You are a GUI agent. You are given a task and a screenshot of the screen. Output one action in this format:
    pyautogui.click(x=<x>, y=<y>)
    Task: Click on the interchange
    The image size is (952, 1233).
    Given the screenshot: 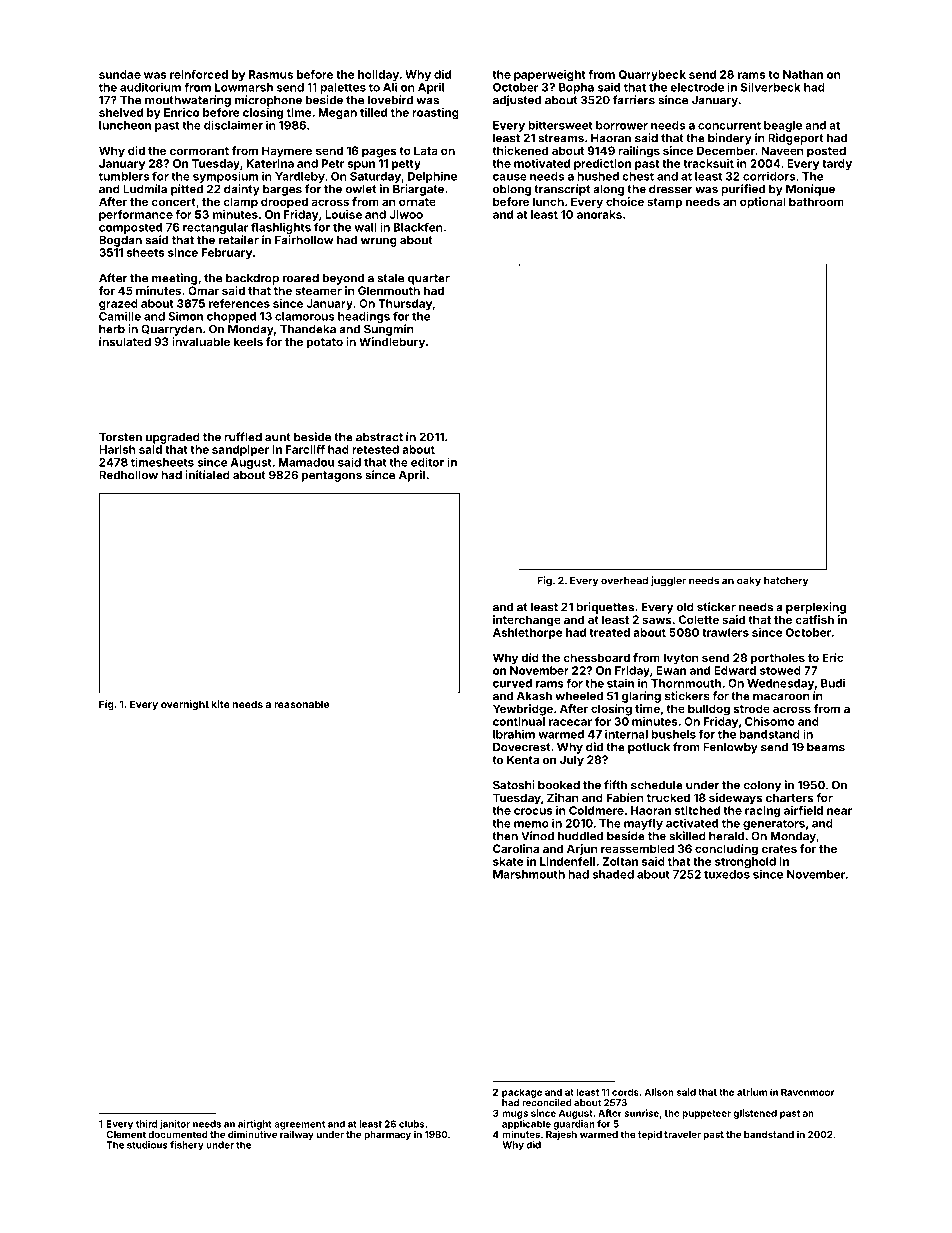 What is the action you would take?
    pyautogui.click(x=527, y=621)
